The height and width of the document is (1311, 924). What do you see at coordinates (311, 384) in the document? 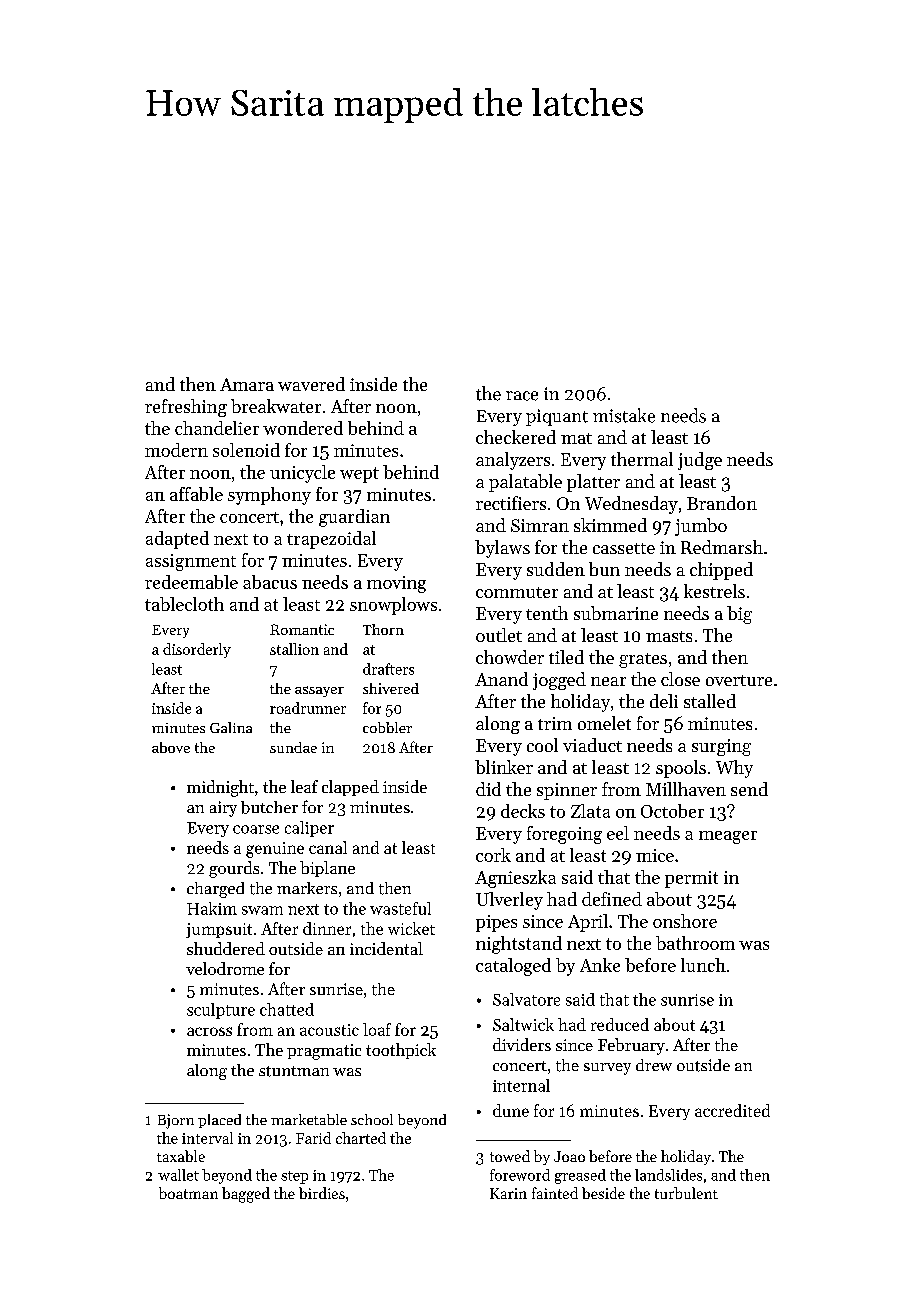
I see `wavered` at bounding box center [311, 384].
